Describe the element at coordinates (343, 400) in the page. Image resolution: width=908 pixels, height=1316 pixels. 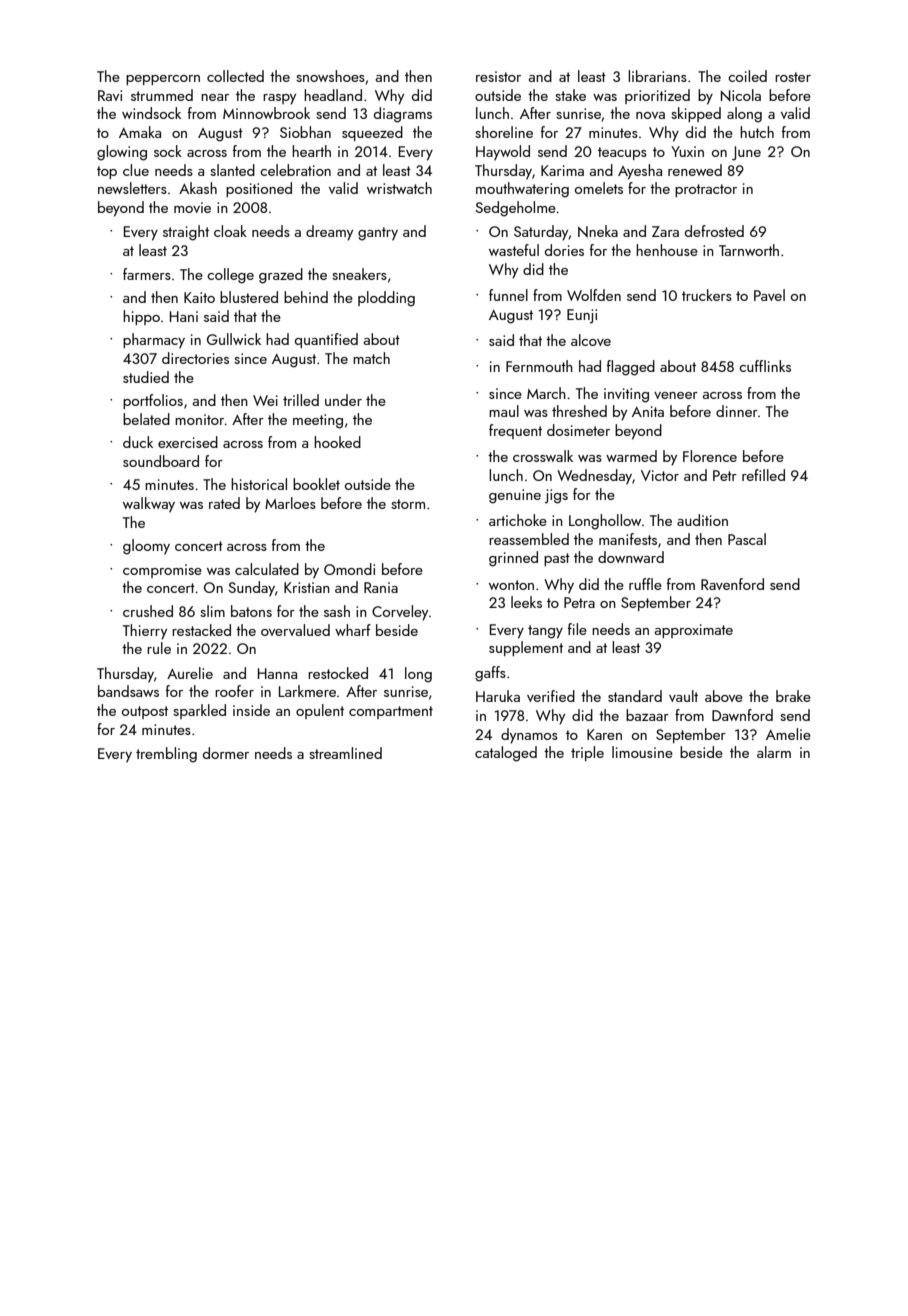
I see `under` at that location.
